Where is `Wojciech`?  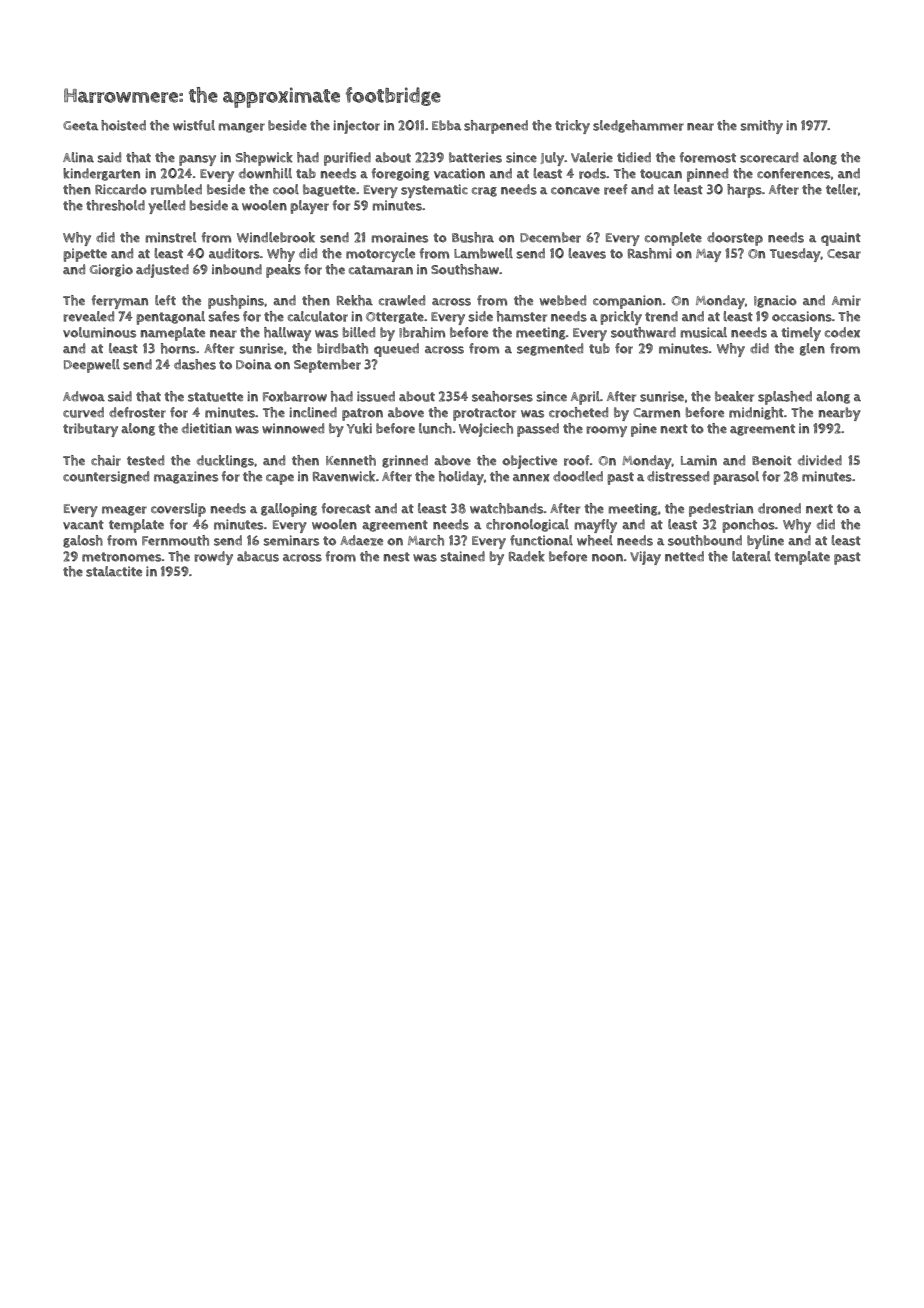 Wojciech is located at coordinates (486, 430).
